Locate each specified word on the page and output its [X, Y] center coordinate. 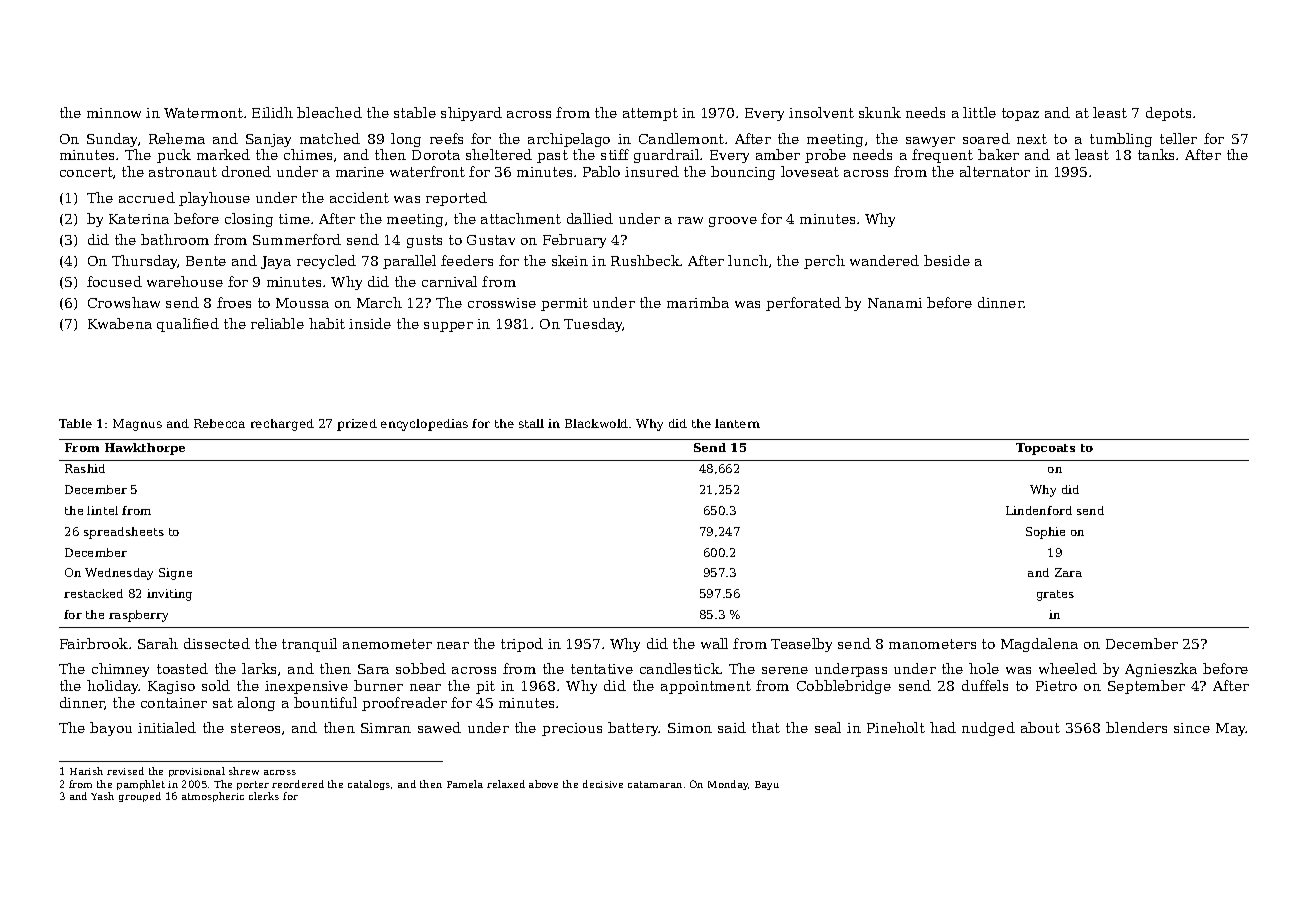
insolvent [821, 112]
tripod [522, 645]
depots [1168, 114]
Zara [1068, 572]
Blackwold [596, 423]
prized [357, 425]
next [1032, 139]
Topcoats [1045, 449]
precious [572, 729]
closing [249, 220]
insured [652, 171]
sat [223, 703]
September [1146, 687]
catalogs [369, 785]
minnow [114, 113]
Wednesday [119, 574]
